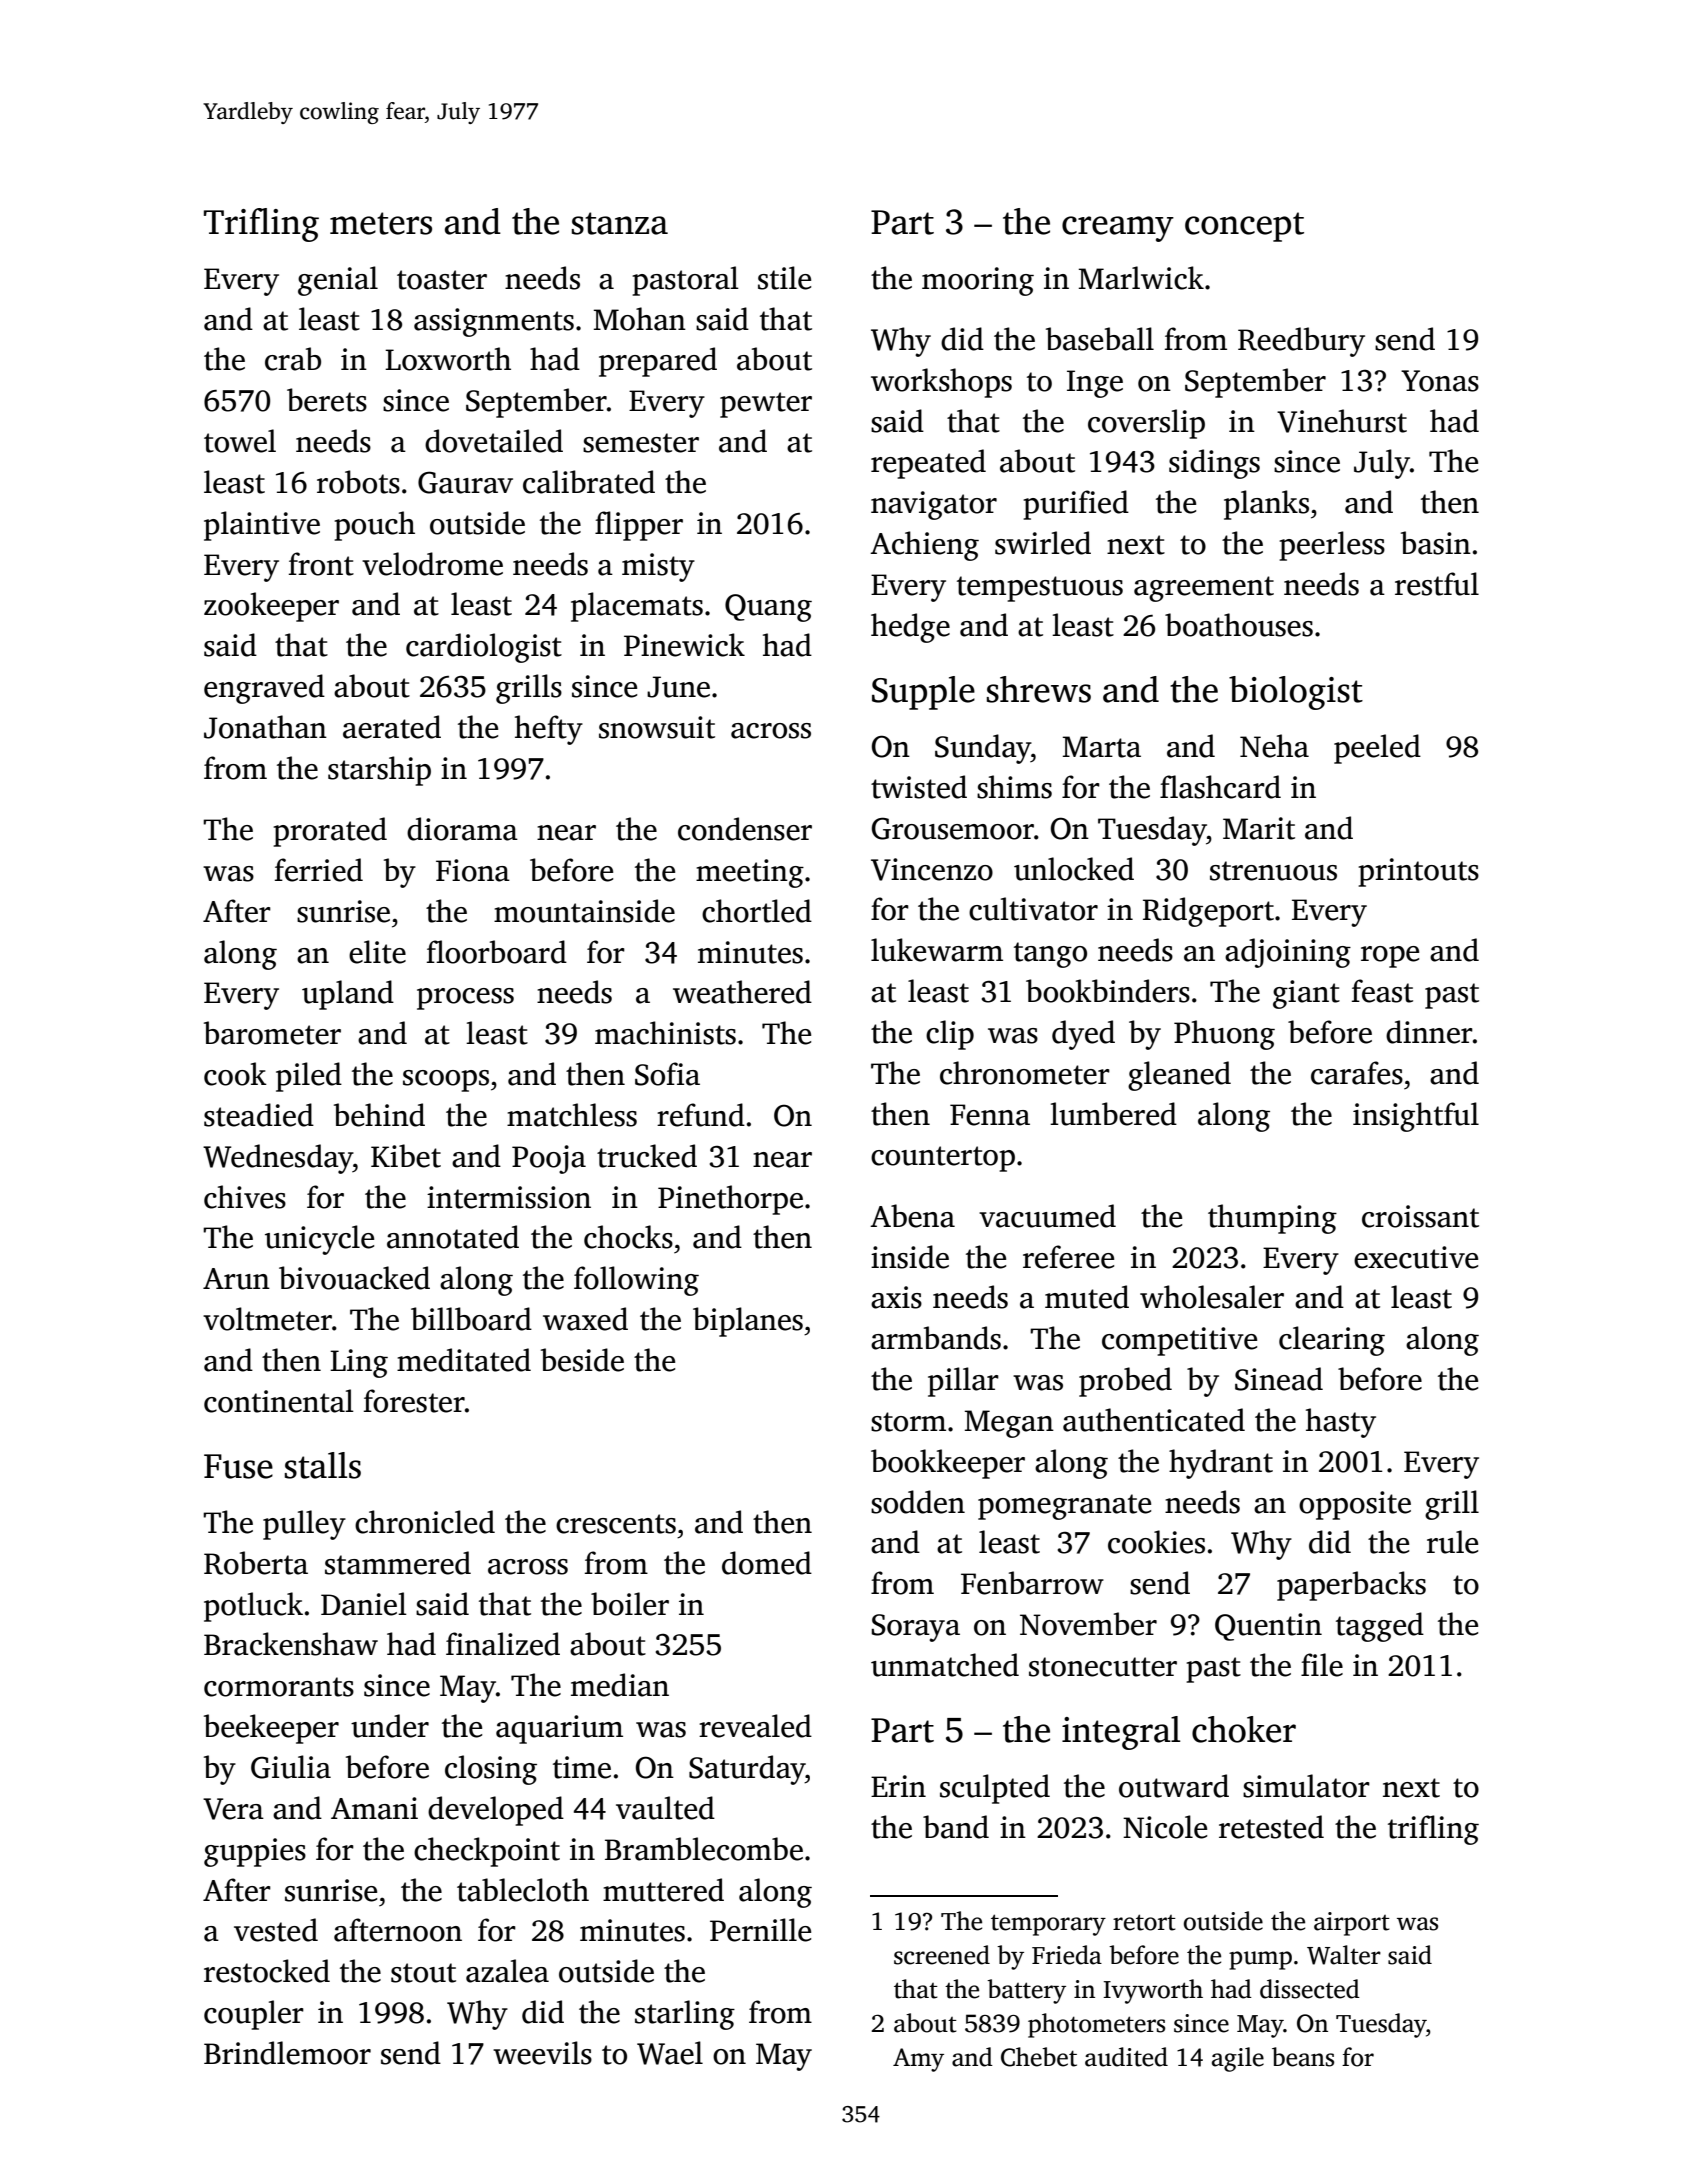 Image resolution: width=1683 pixels, height=2178 pixels. Describe the element at coordinates (585, 1319) in the image. I see `waxed` at that location.
